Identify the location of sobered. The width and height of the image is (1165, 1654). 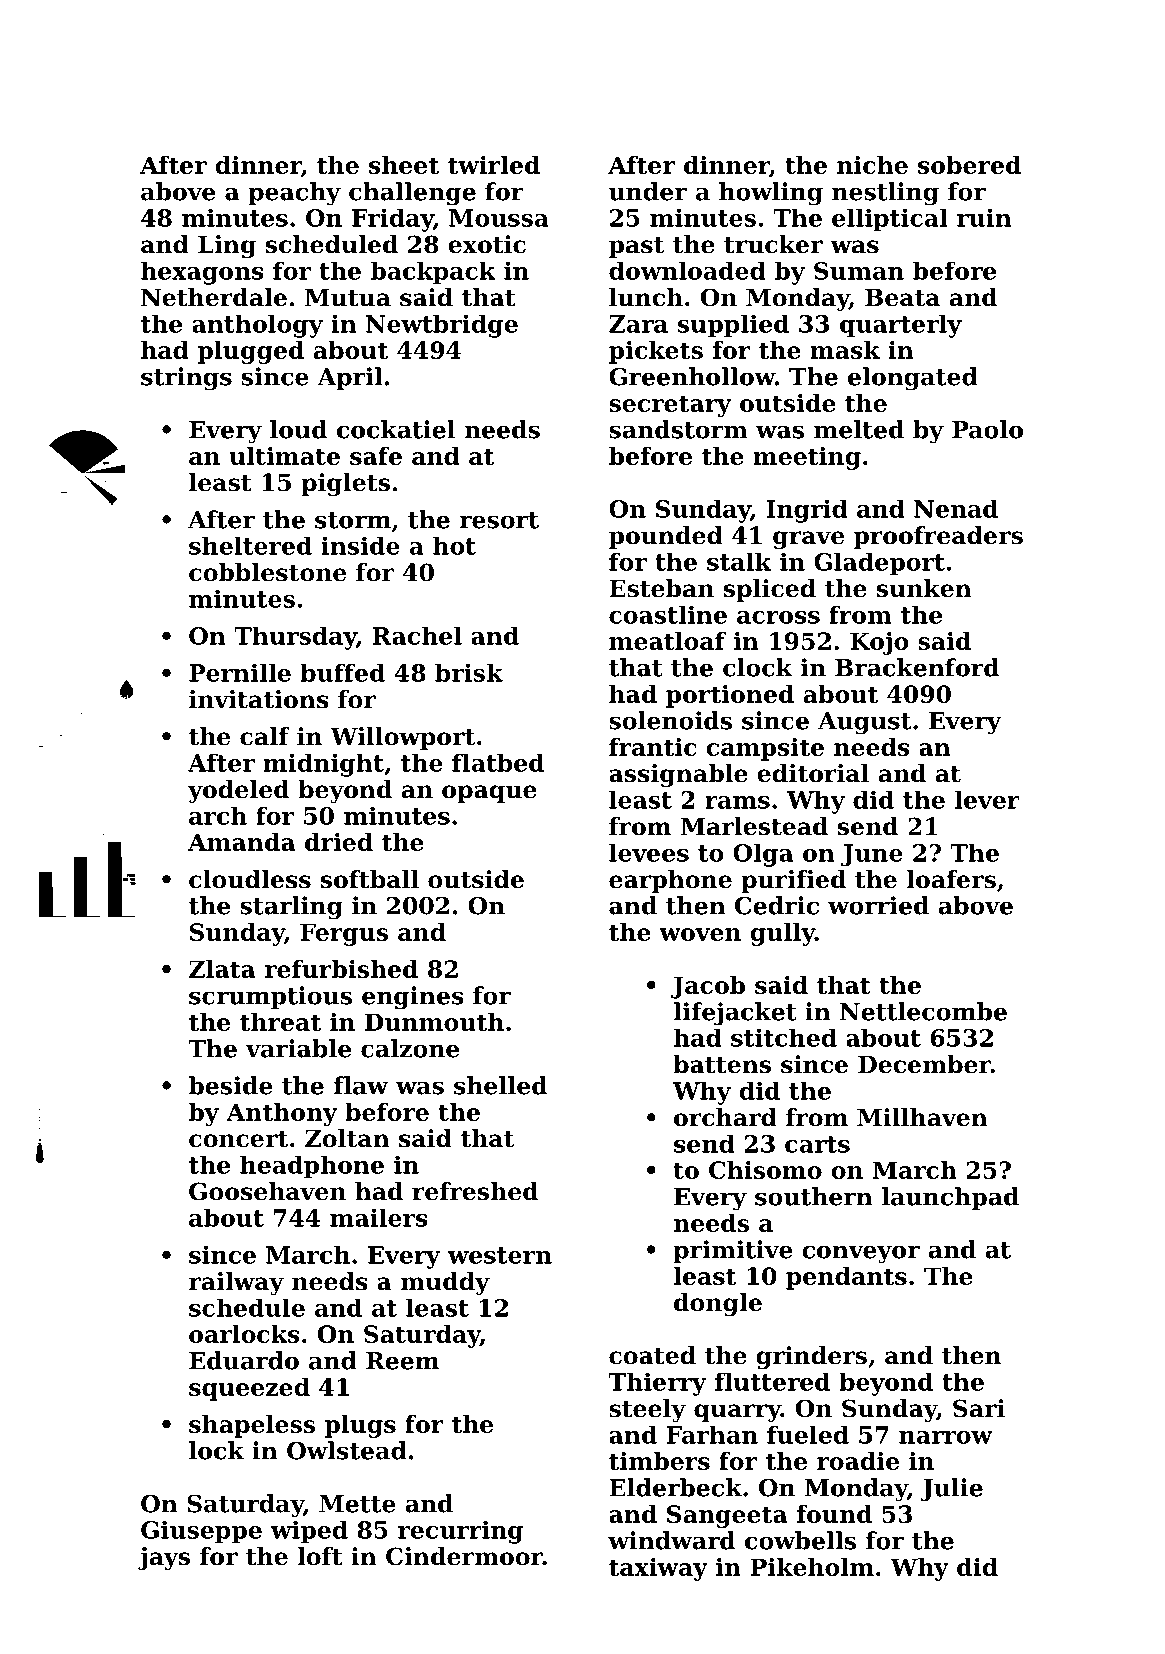
(969, 165).
